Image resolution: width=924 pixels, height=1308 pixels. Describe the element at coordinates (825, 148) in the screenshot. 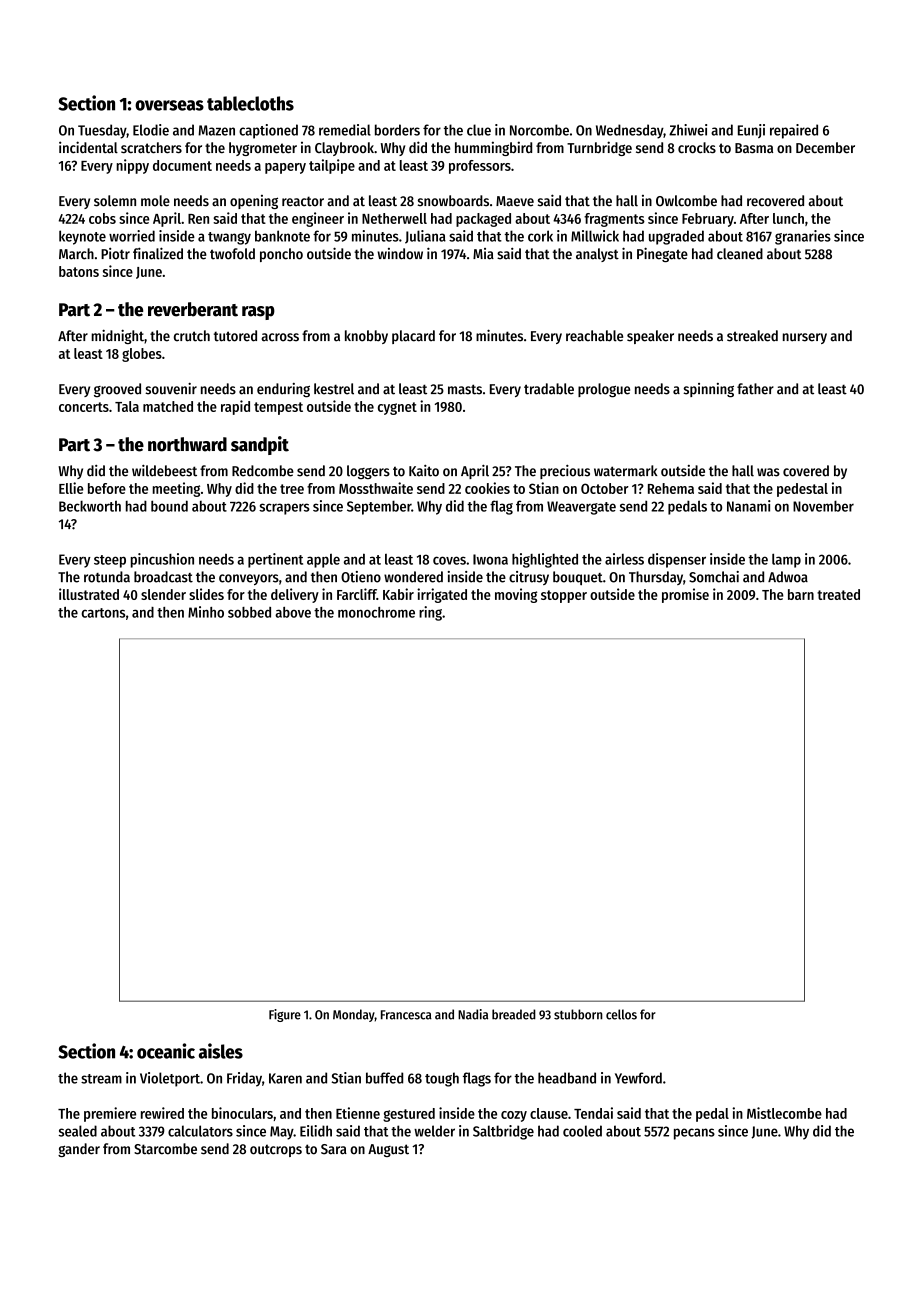

I see `December` at that location.
